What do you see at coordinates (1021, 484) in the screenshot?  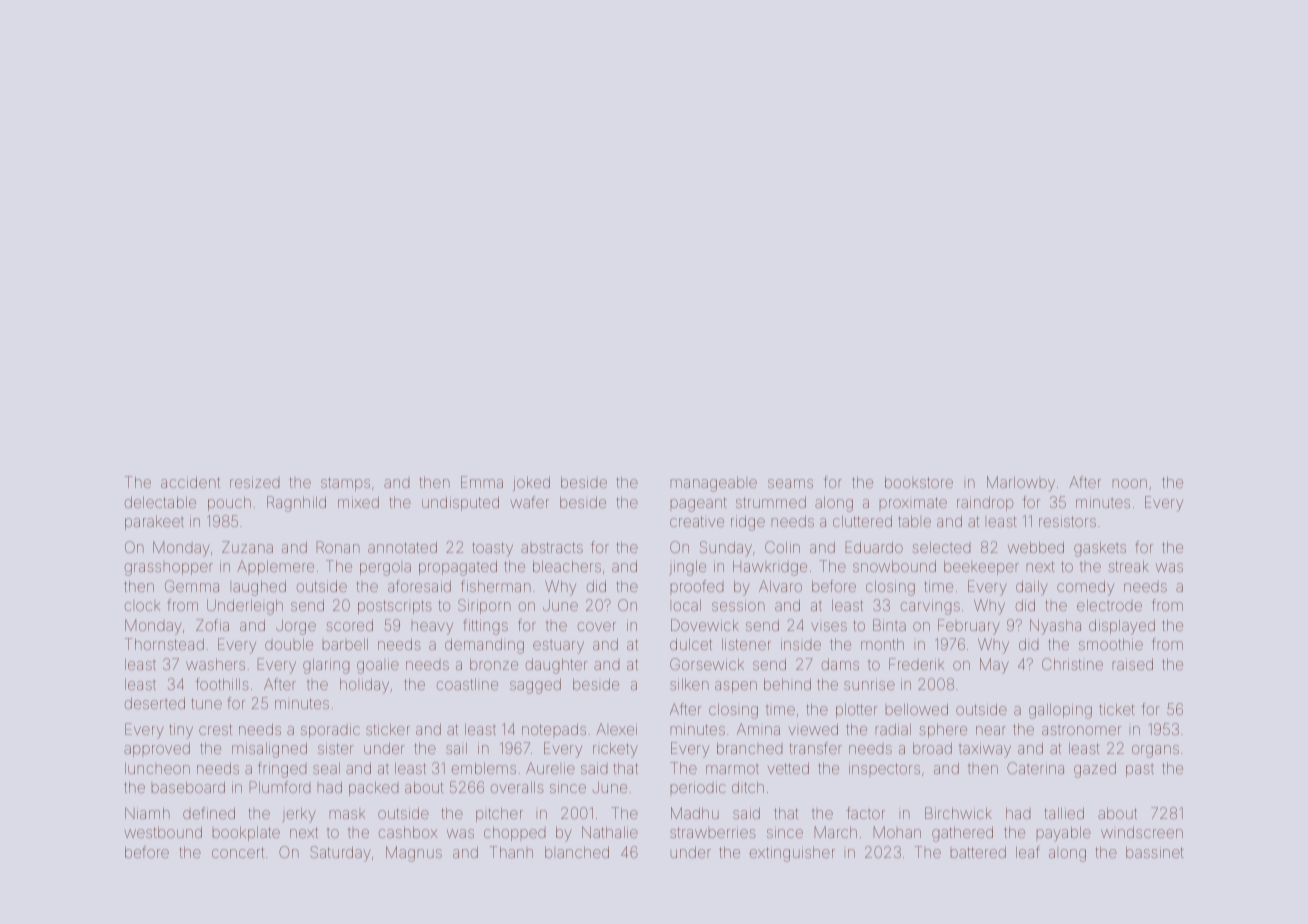 I see `Marlowby` at bounding box center [1021, 484].
